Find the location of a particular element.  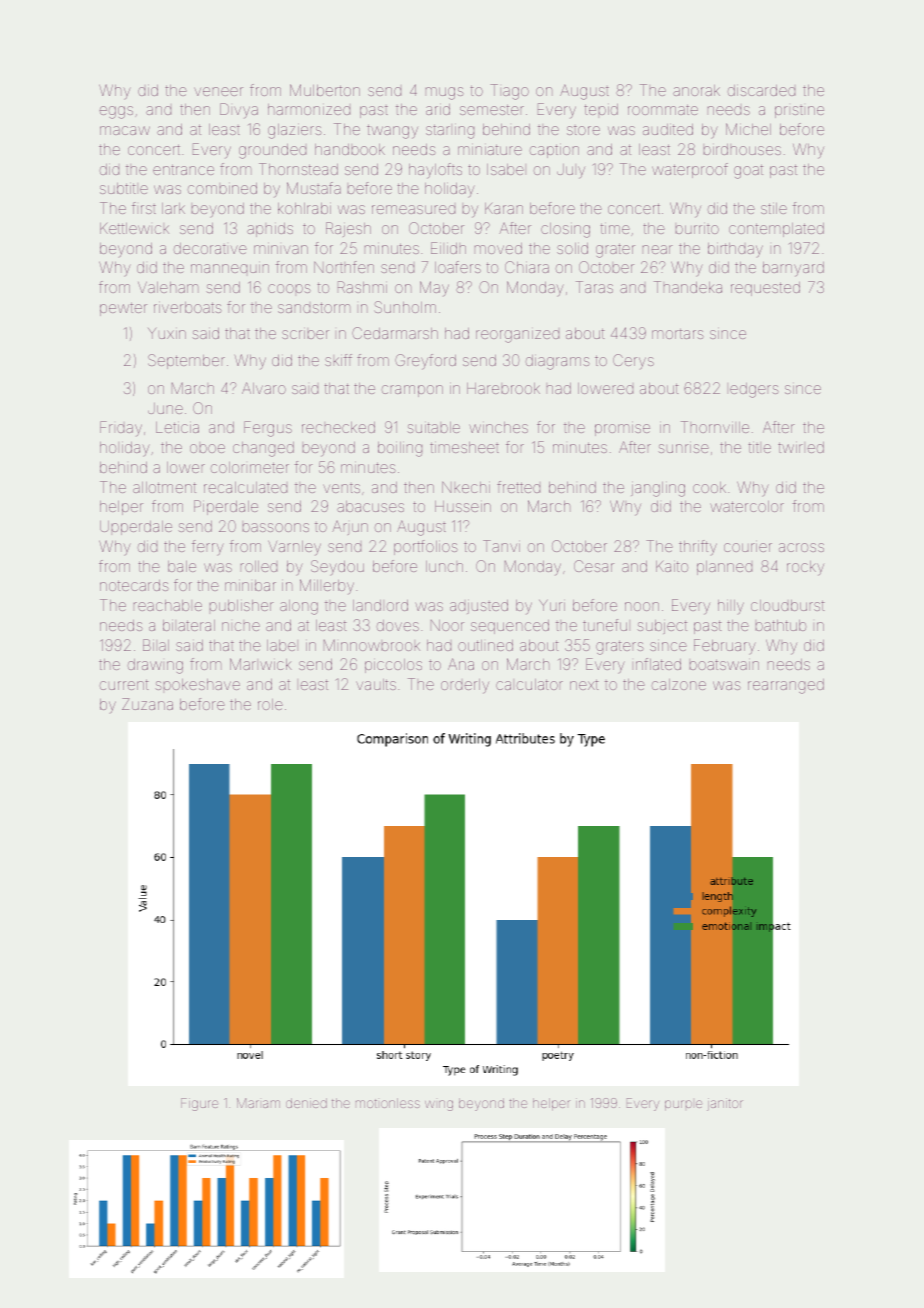

promise is located at coordinates (622, 430).
